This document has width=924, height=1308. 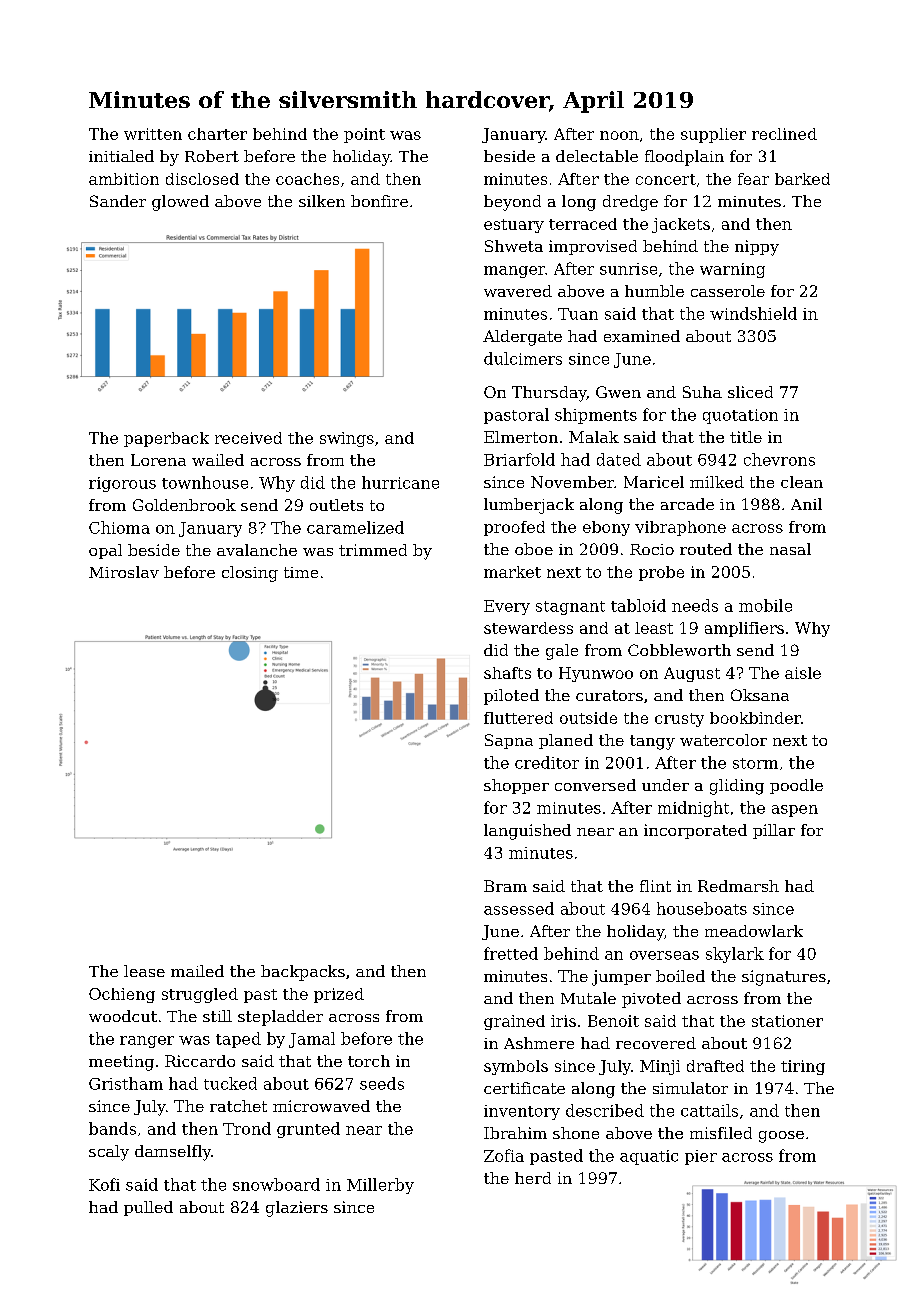 What do you see at coordinates (339, 995) in the document?
I see `prized` at bounding box center [339, 995].
